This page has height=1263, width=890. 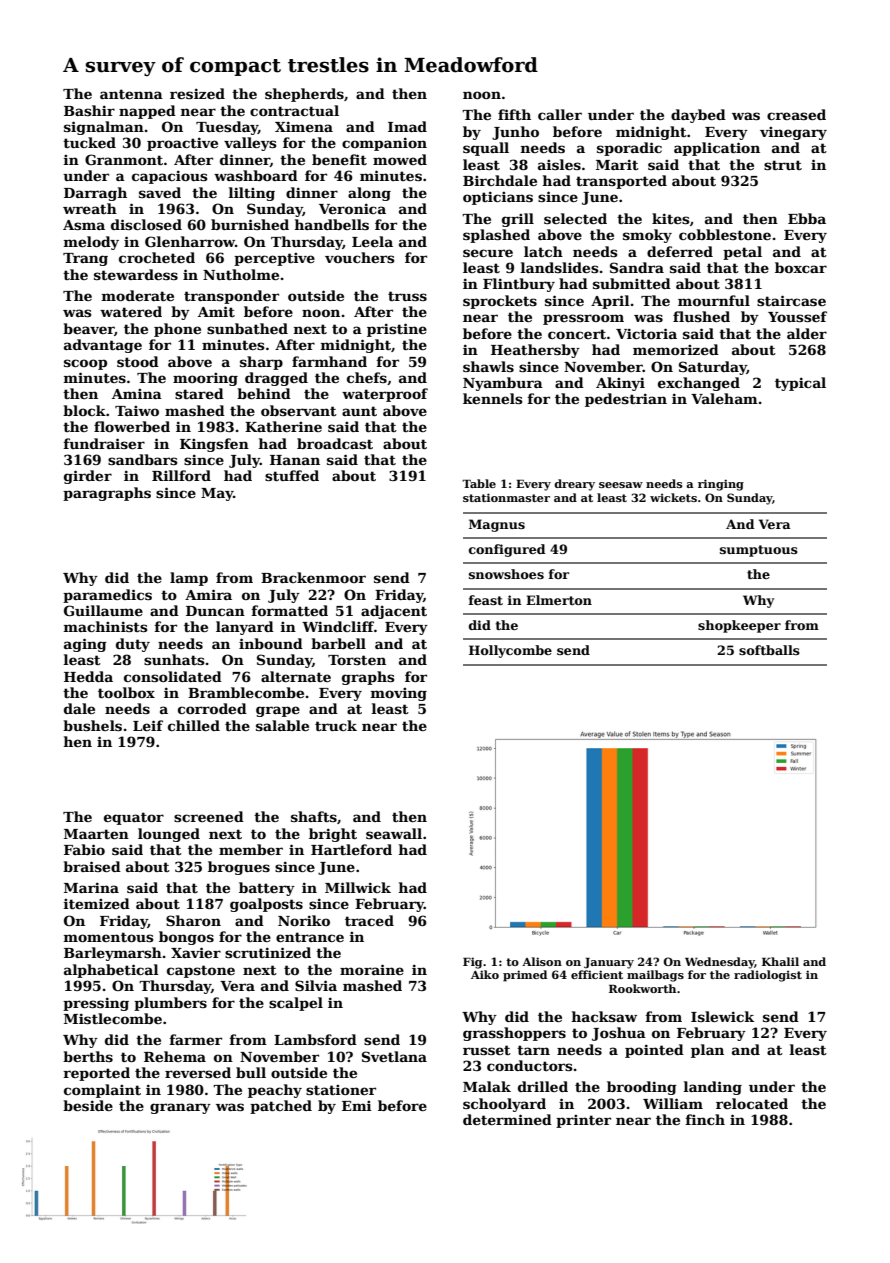 I want to click on pedestrian, so click(x=626, y=400).
